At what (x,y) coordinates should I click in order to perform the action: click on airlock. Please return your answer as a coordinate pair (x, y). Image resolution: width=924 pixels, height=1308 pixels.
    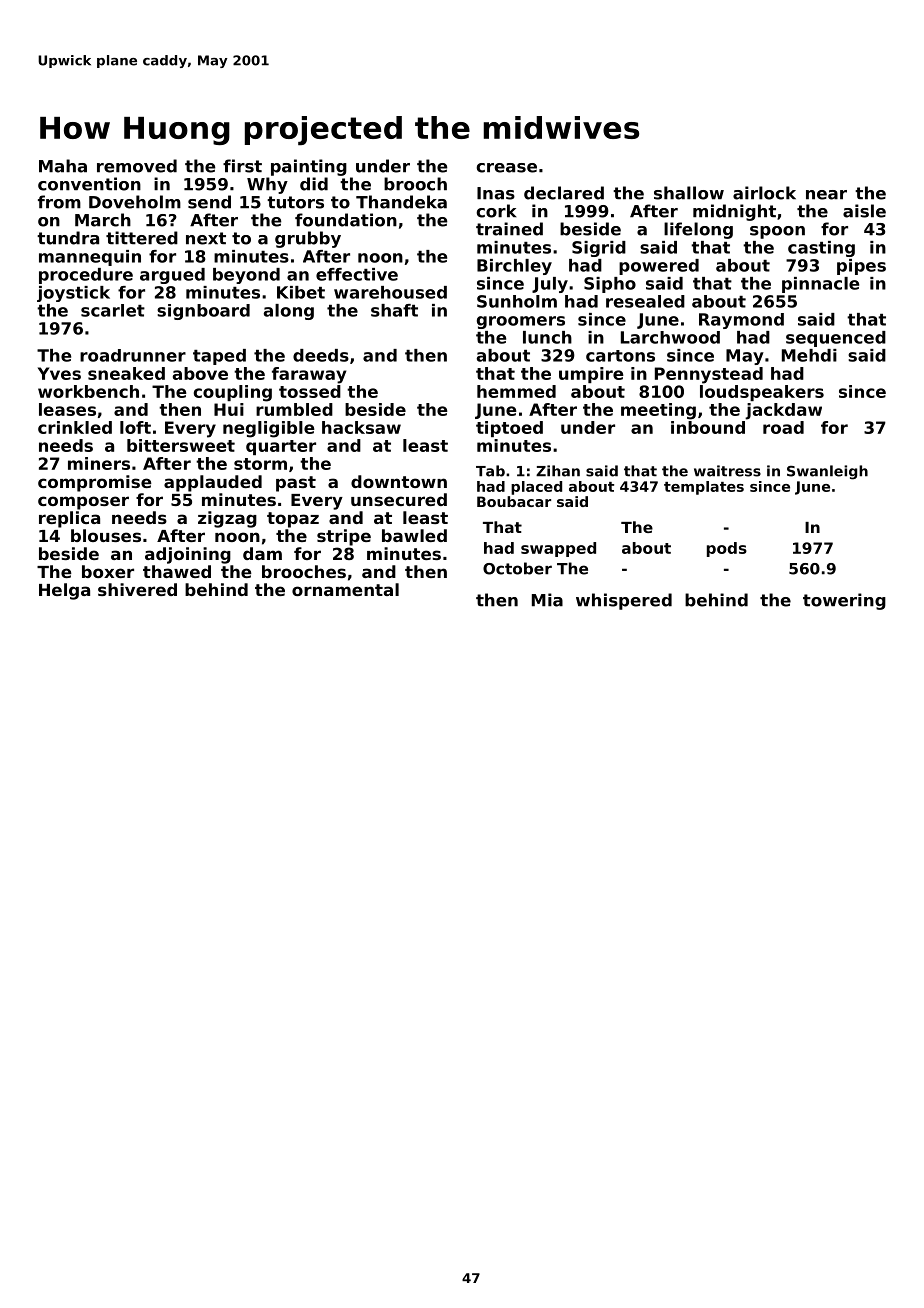
    Looking at the image, I should click on (764, 193).
